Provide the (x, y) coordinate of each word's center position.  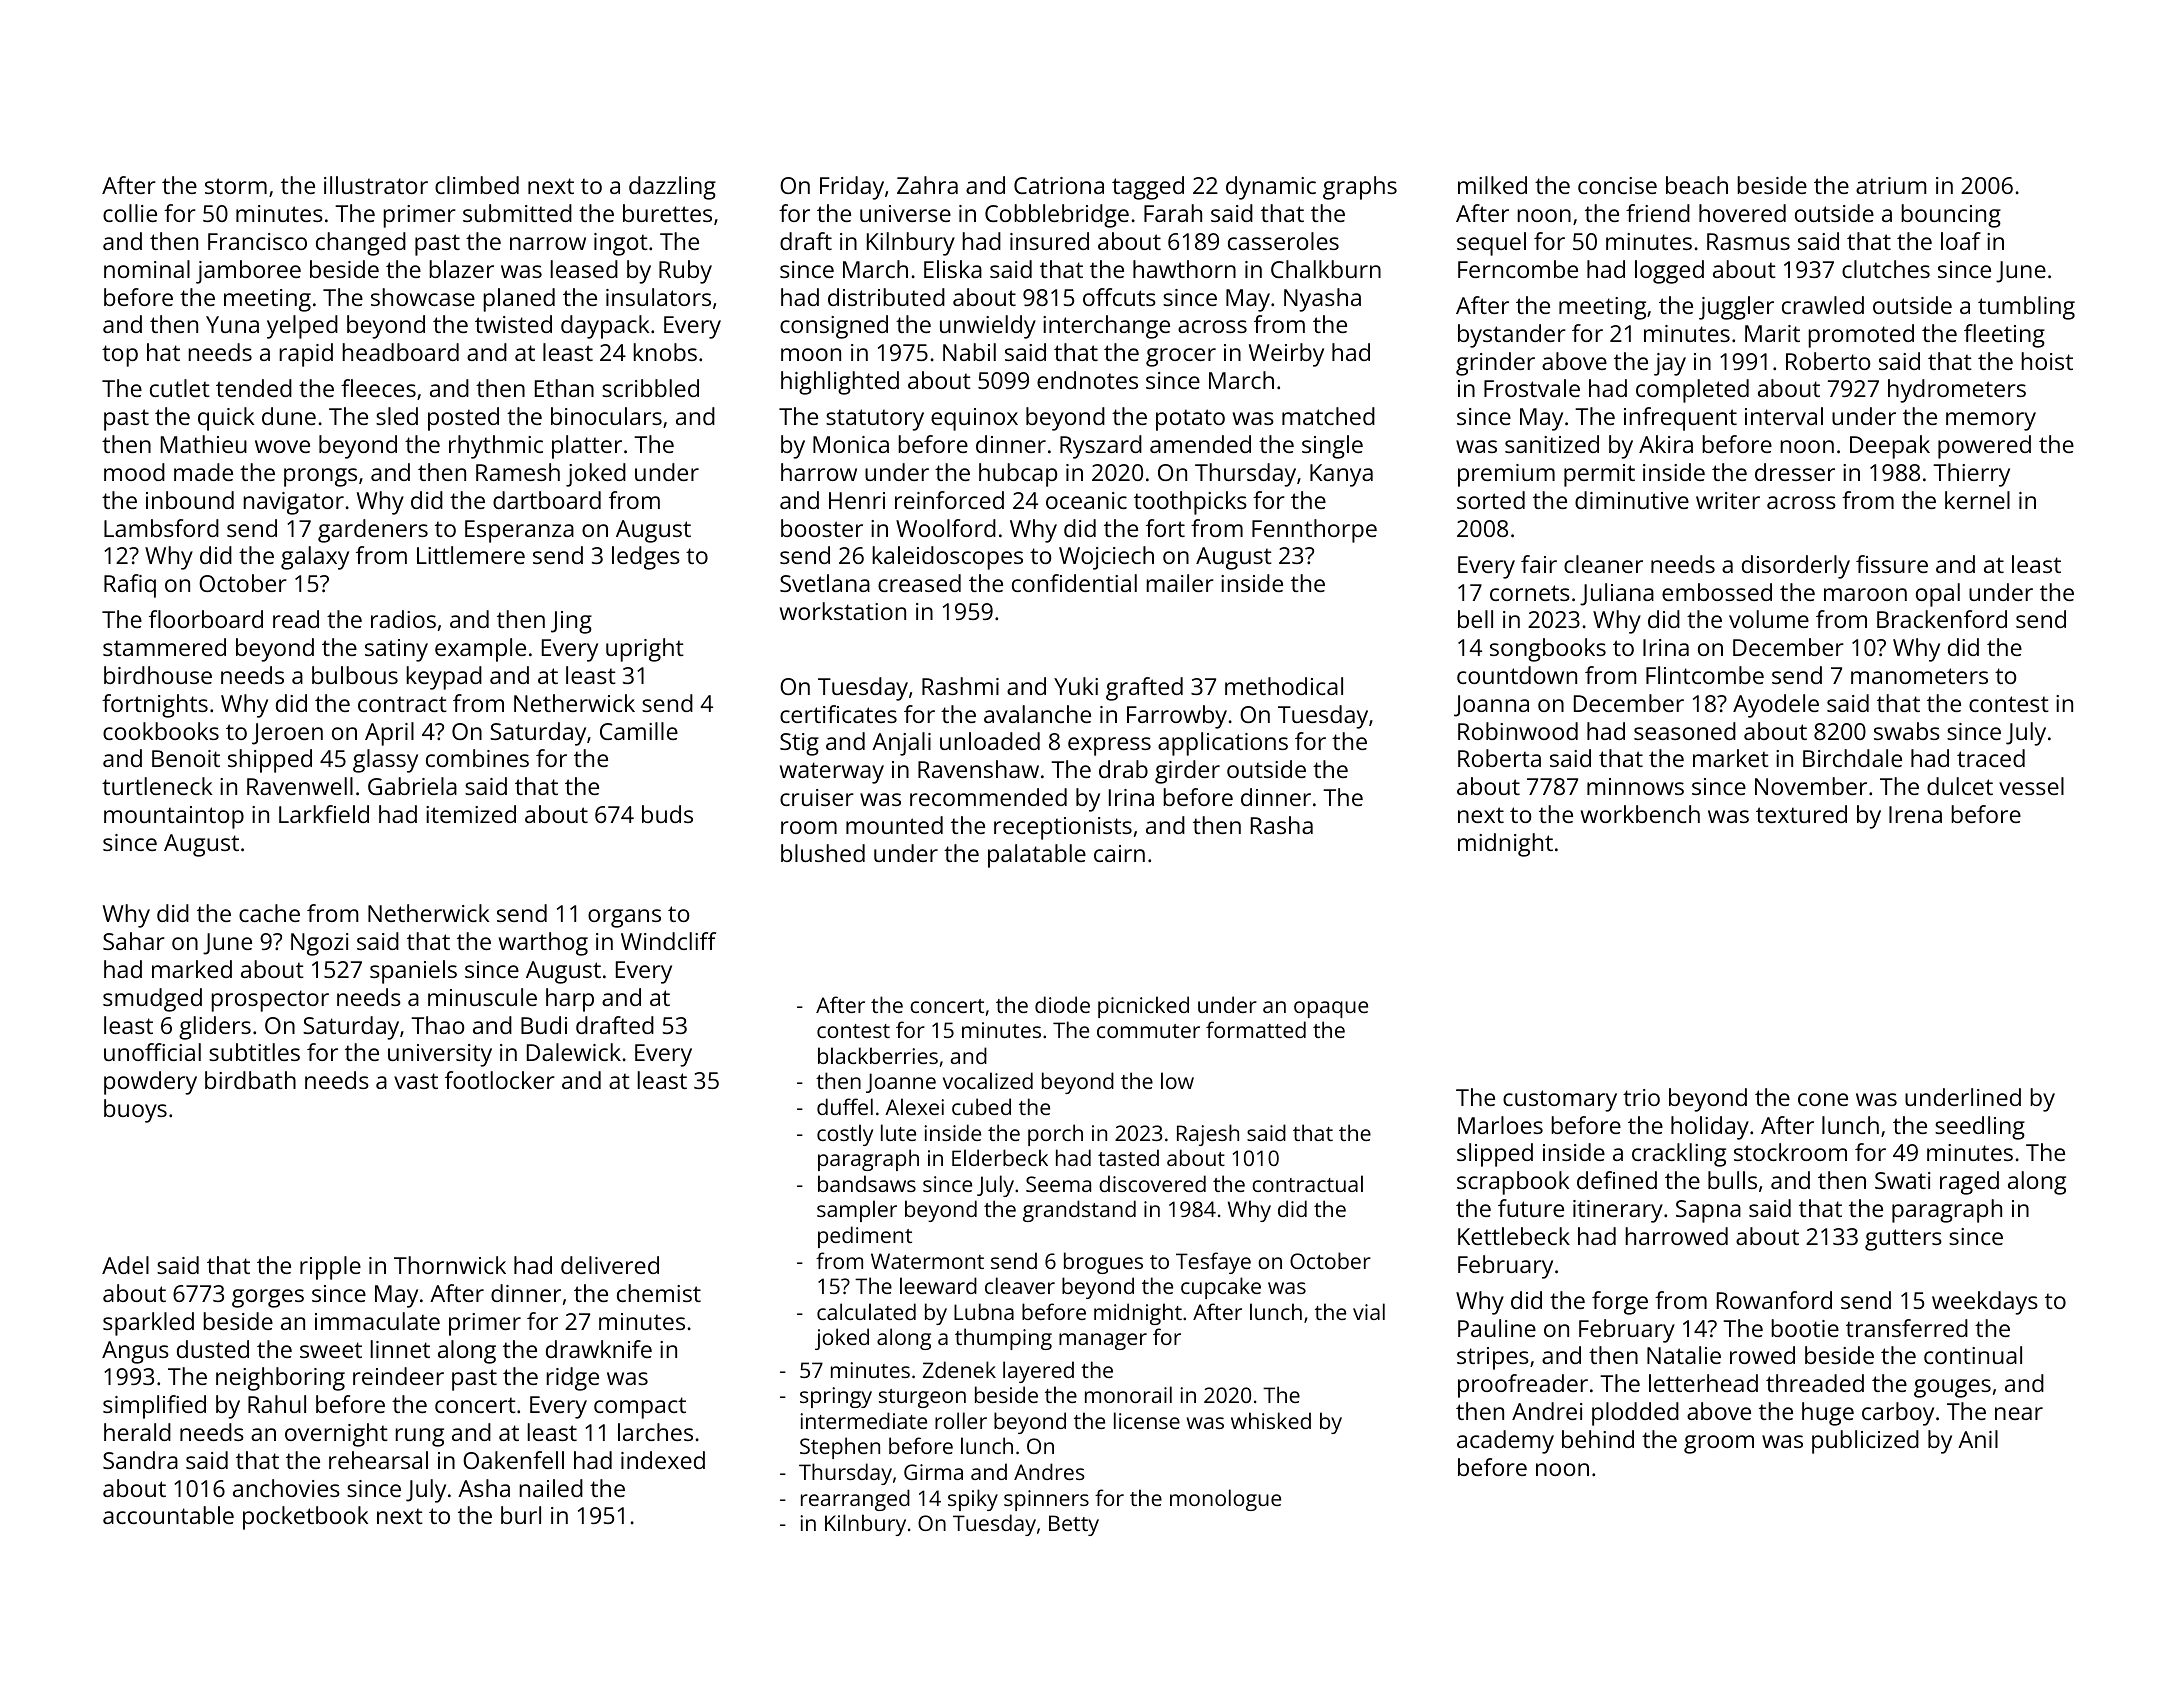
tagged (1148, 188)
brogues (1103, 1263)
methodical (1284, 686)
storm (236, 186)
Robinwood (1518, 731)
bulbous (355, 675)
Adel (125, 1265)
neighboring (280, 1379)
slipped (1495, 1155)
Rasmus (1748, 241)
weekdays (1985, 1303)
